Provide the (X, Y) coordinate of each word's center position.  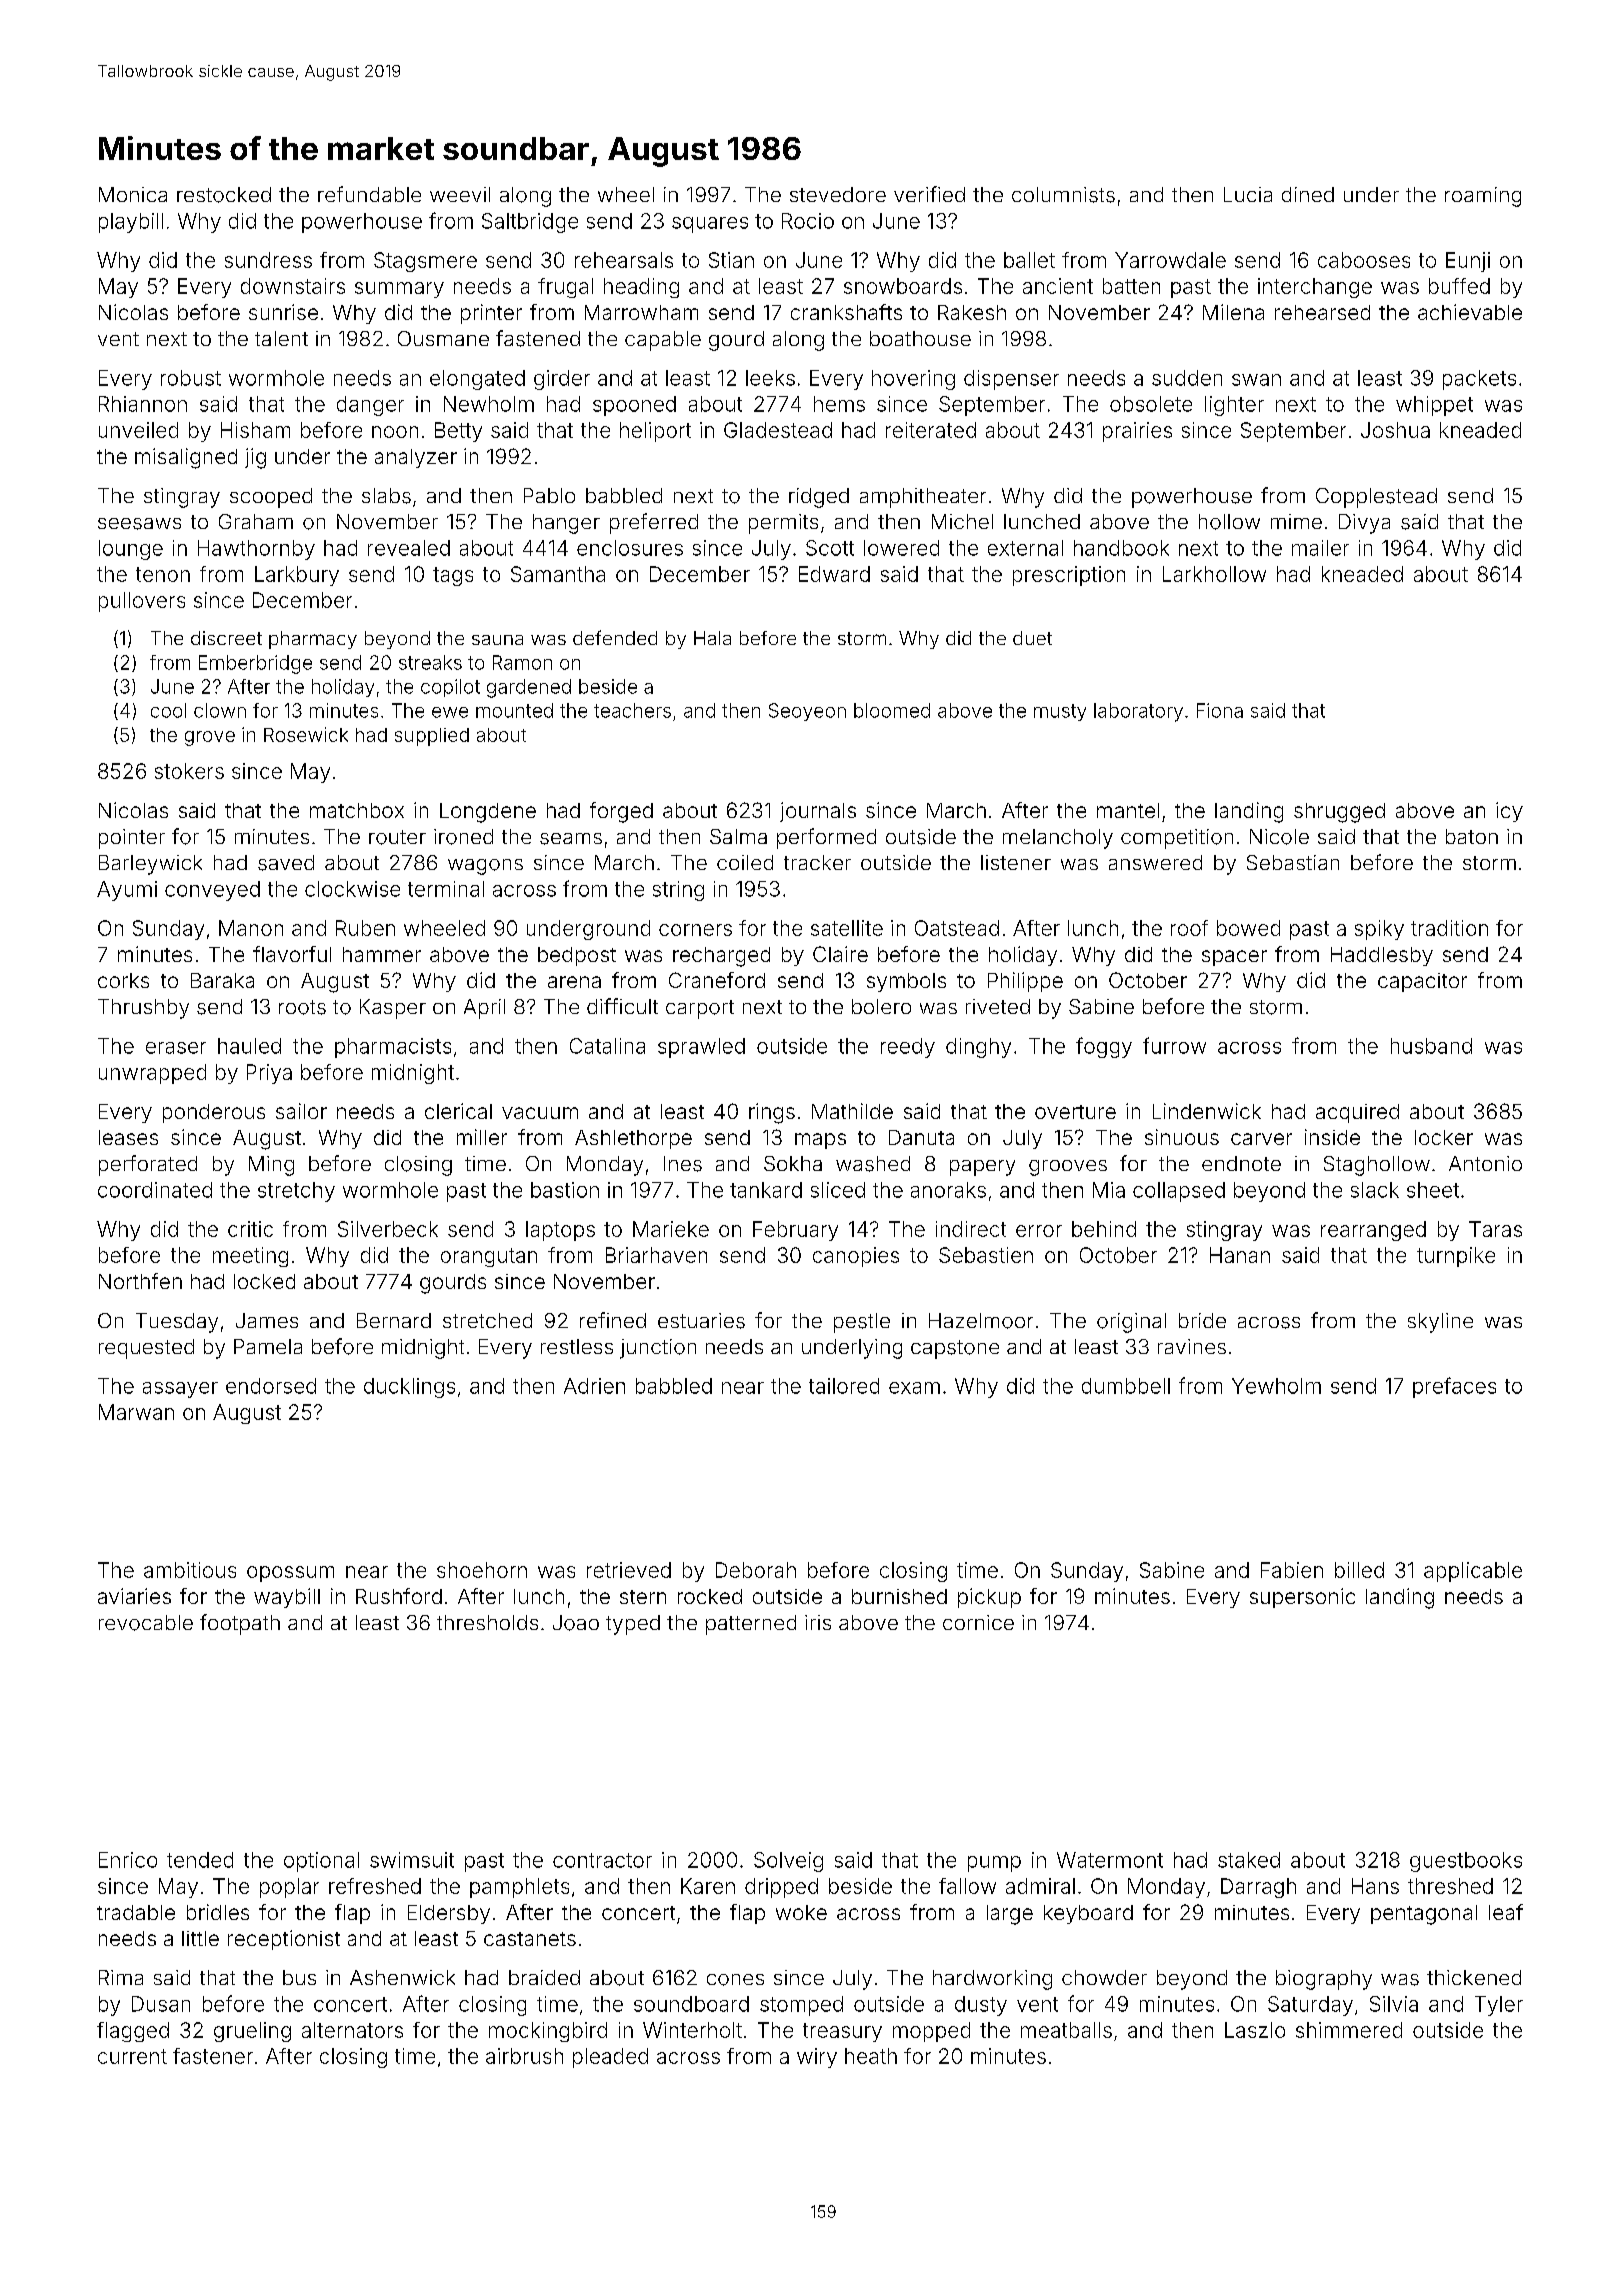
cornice (978, 1622)
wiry (817, 2058)
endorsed (271, 1386)
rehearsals (624, 260)
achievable (1470, 312)
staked (1249, 1860)
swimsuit (412, 1860)
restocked (224, 195)
